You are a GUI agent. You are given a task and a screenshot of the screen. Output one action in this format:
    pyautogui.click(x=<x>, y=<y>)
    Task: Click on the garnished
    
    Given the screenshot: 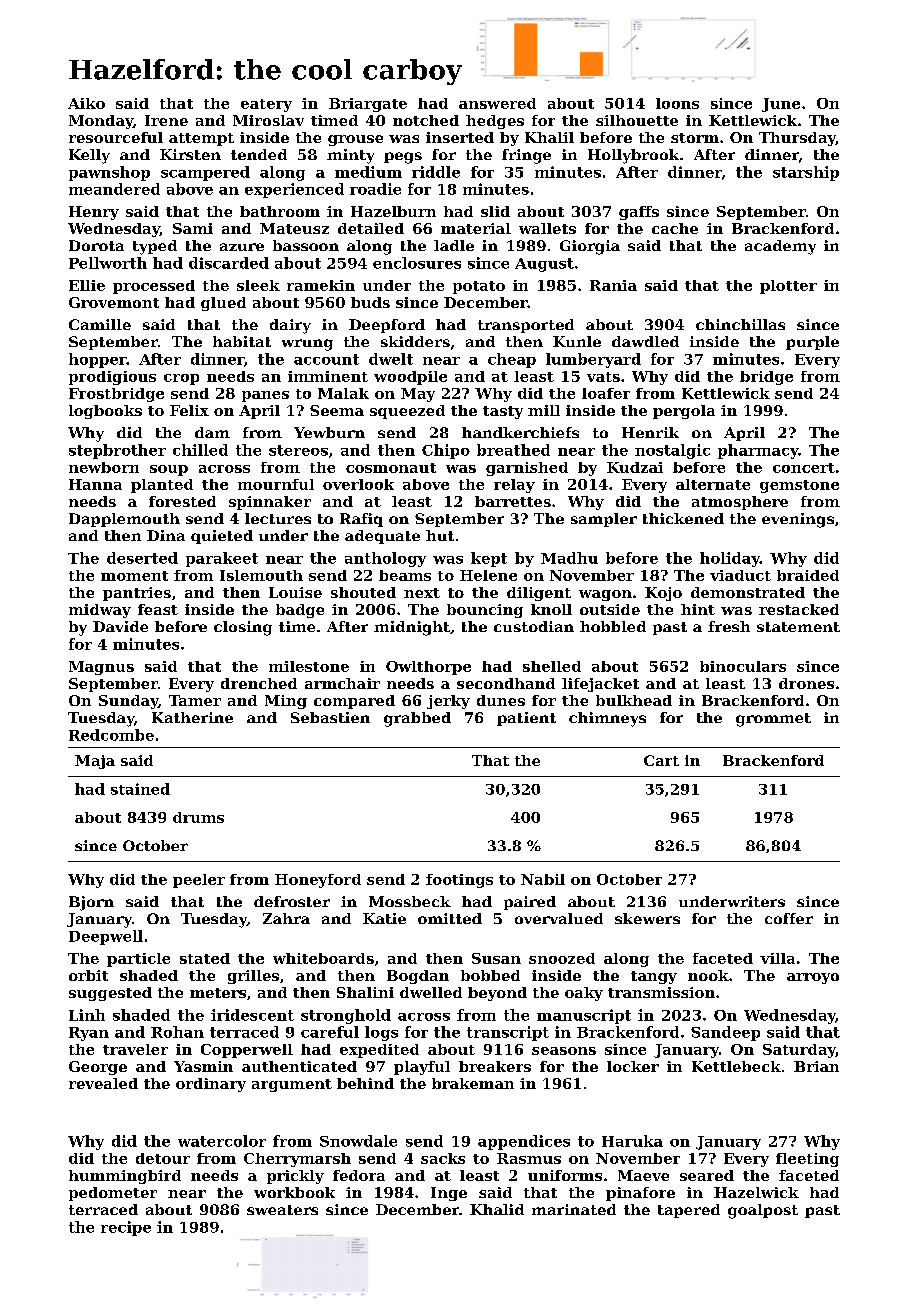 What is the action you would take?
    pyautogui.click(x=527, y=469)
